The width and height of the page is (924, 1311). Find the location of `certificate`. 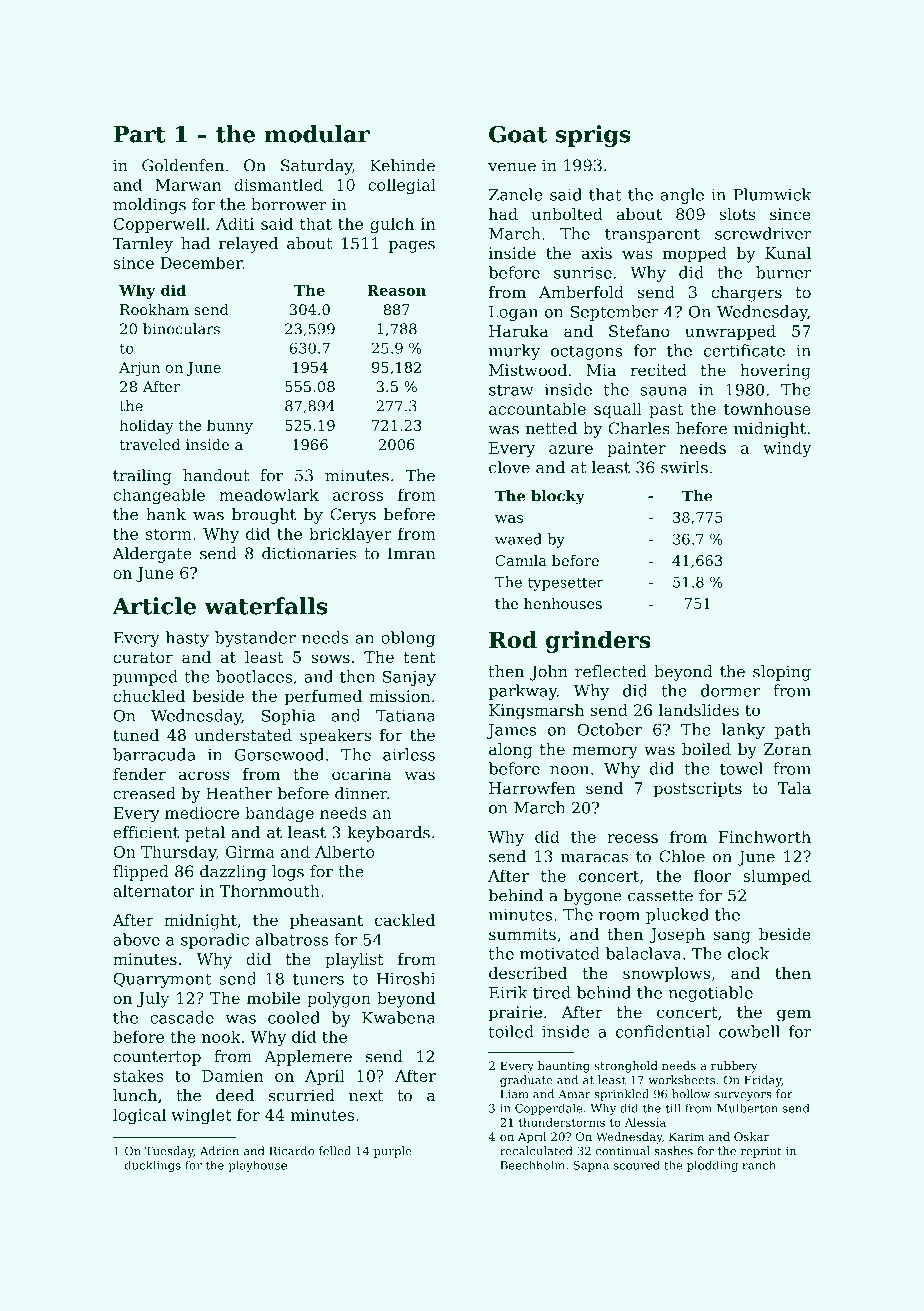

certificate is located at coordinates (744, 350).
